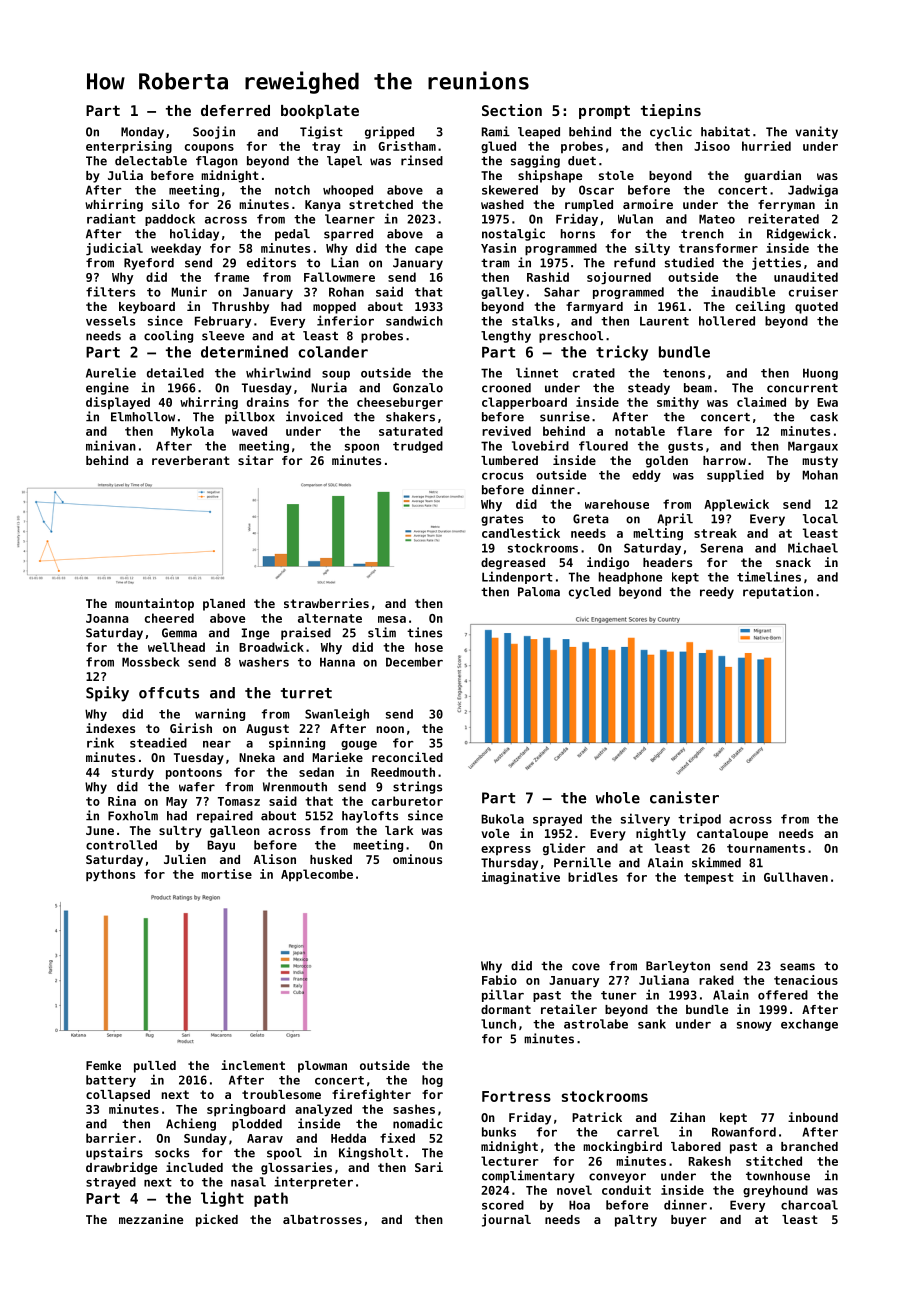 The image size is (924, 1308). I want to click on journal, so click(506, 1220).
